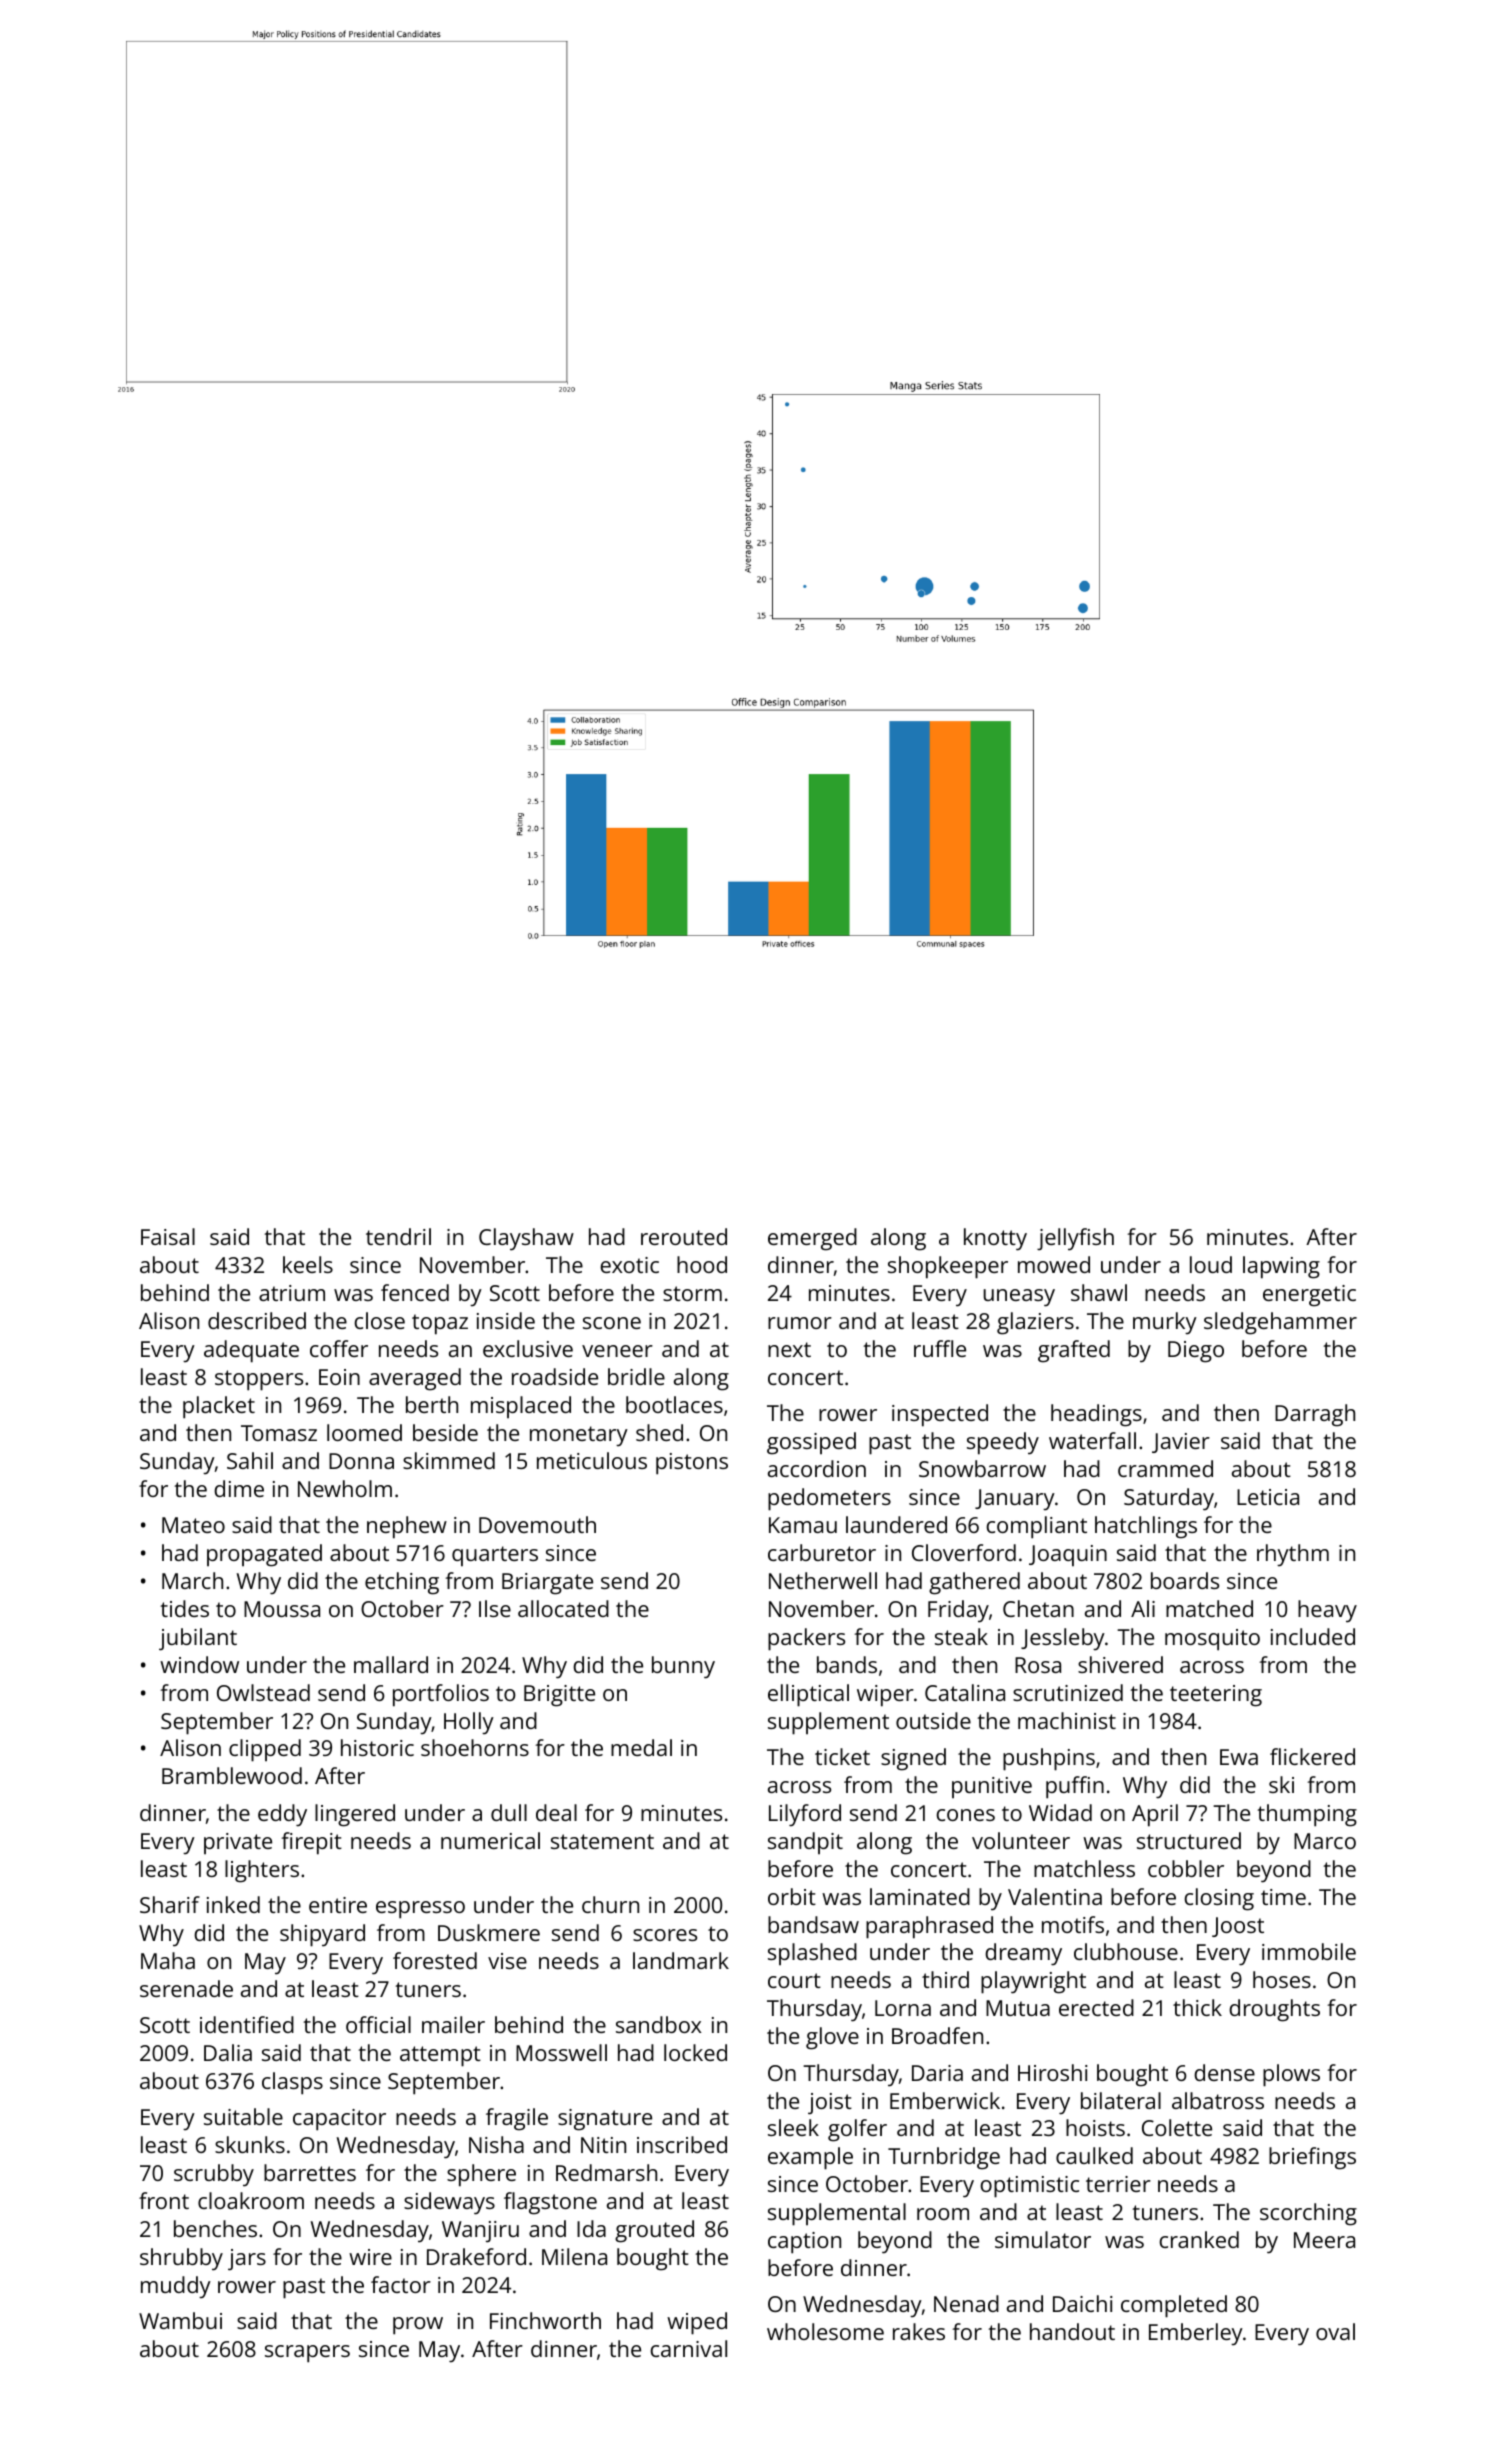 This document has height=2464, width=1496. I want to click on wholesome, so click(825, 2331).
